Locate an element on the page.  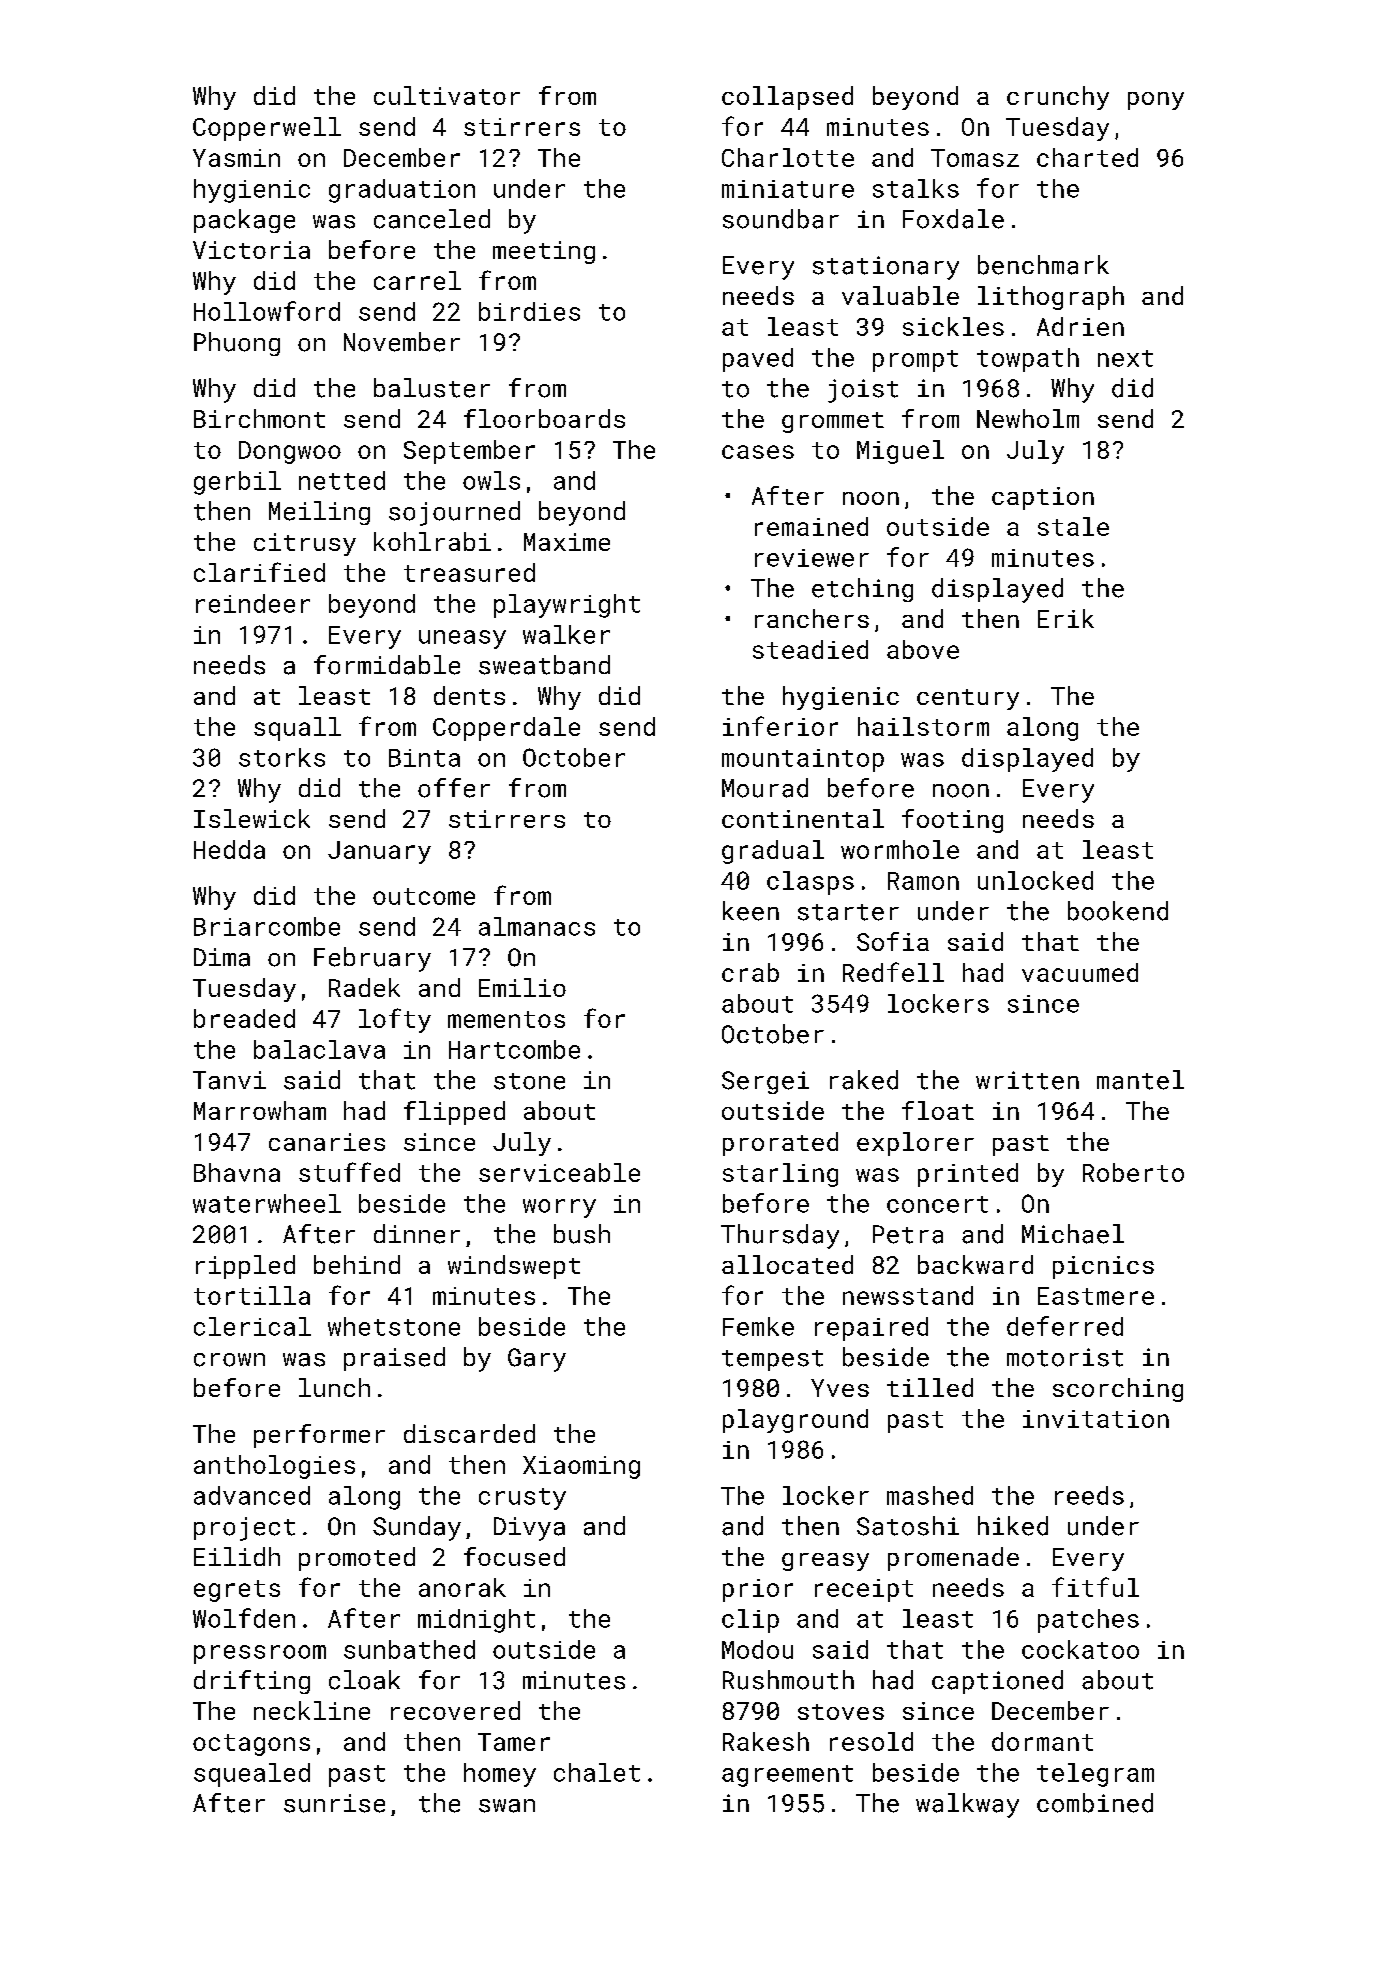
Dima is located at coordinates (222, 957).
